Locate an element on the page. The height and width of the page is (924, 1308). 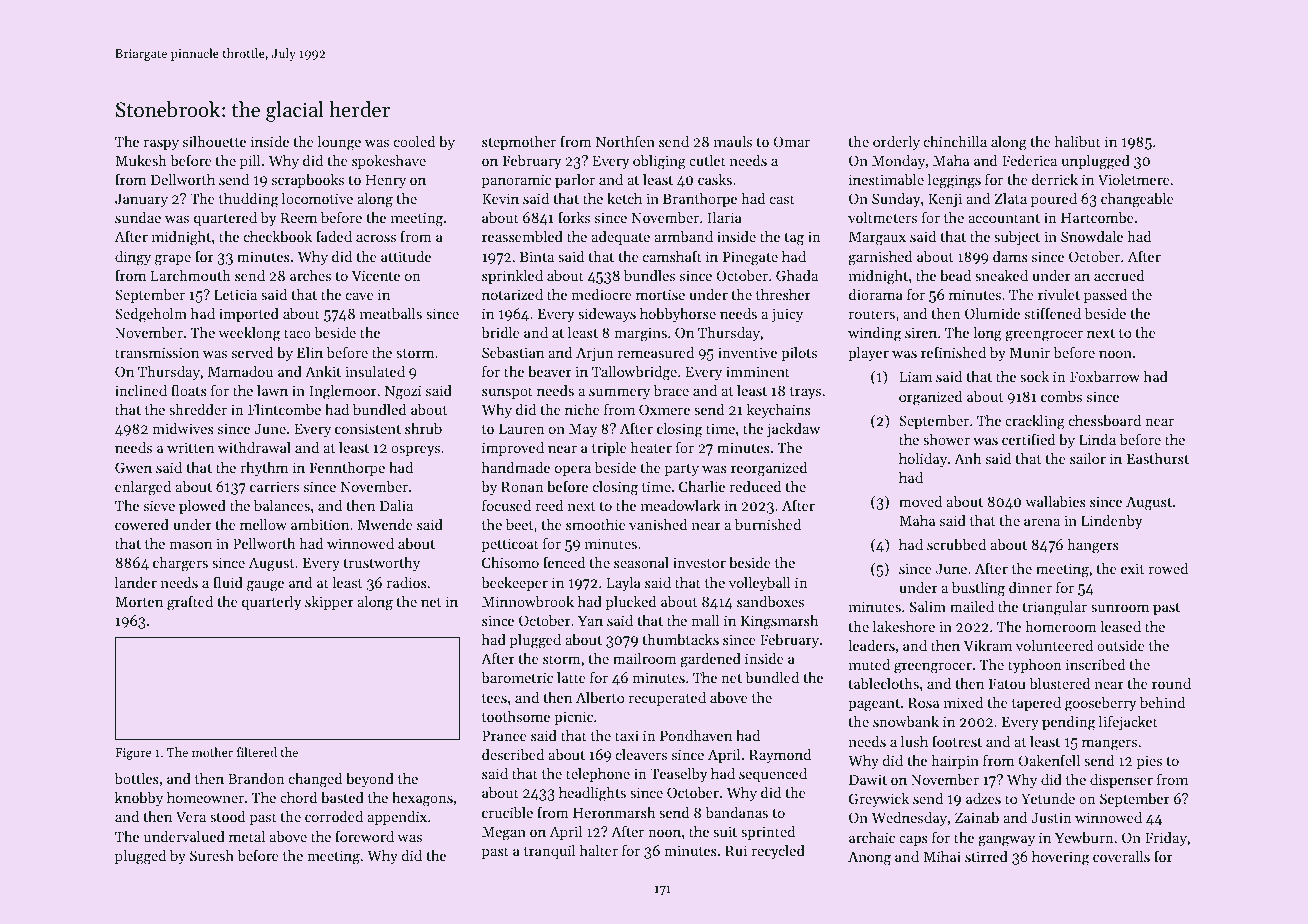
Suresh is located at coordinates (212, 855).
